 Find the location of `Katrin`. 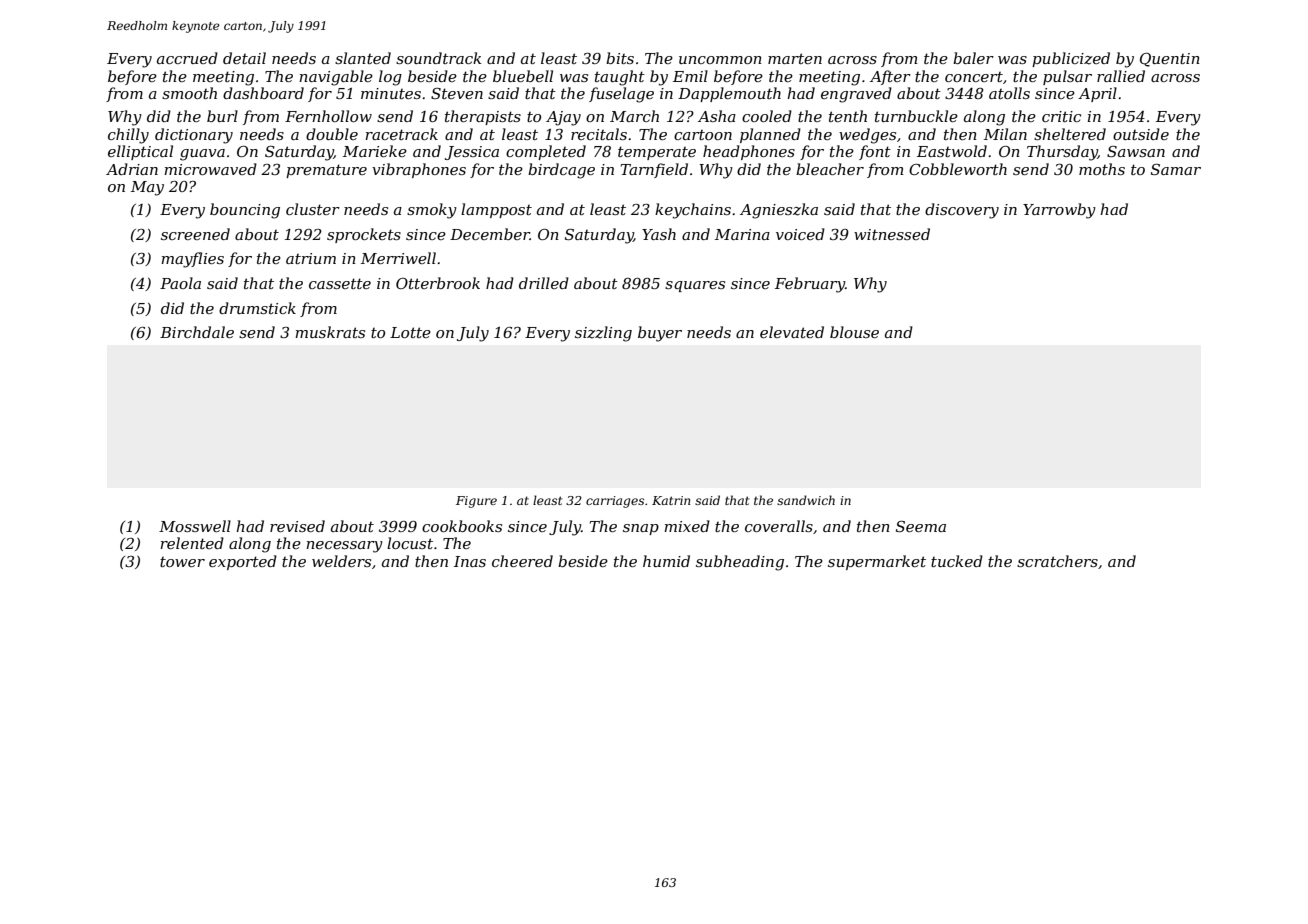

Katrin is located at coordinates (671, 500).
